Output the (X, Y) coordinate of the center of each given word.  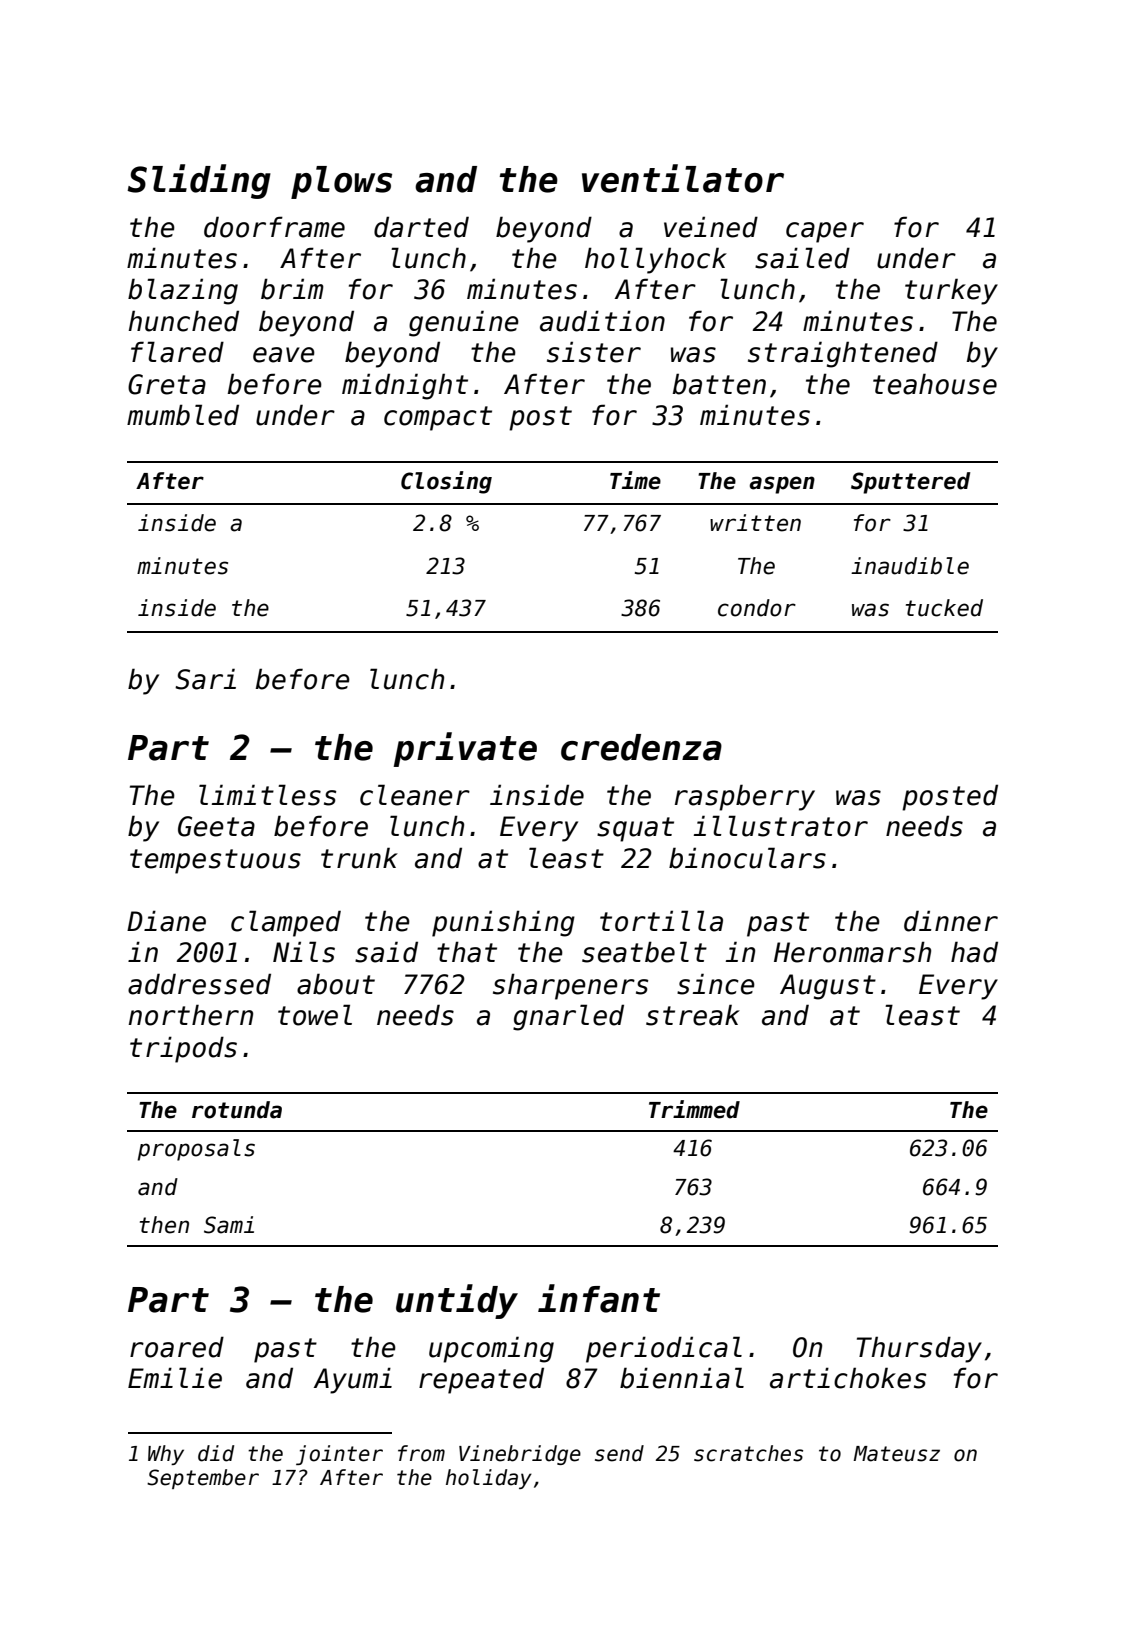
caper (825, 232)
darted (421, 227)
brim (292, 289)
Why (166, 1455)
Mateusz (896, 1454)
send (619, 1453)
